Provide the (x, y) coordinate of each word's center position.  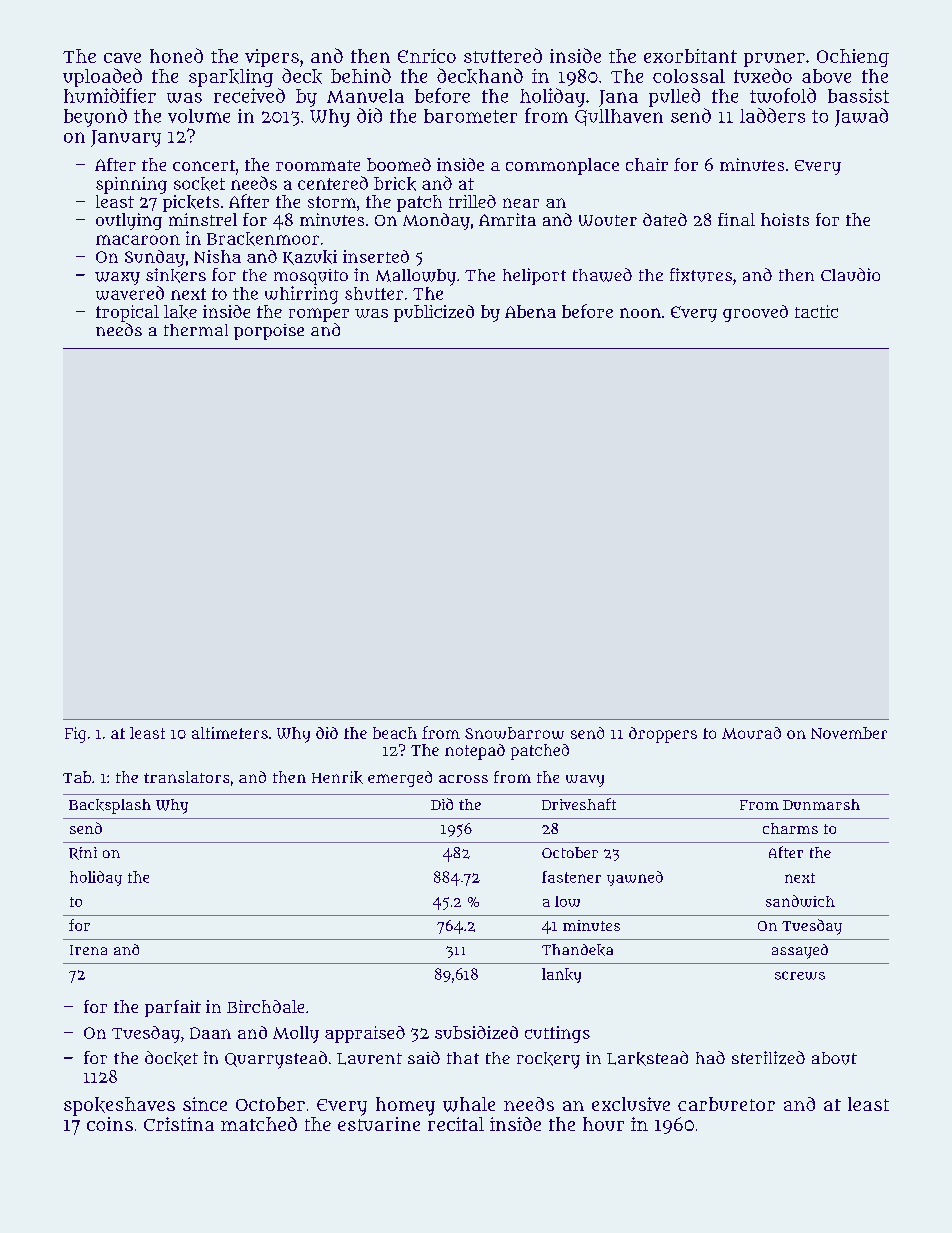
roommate (318, 165)
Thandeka (577, 950)
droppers (663, 735)
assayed (800, 951)
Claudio (850, 274)
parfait (173, 1008)
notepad (475, 752)
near (521, 203)
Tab (77, 777)
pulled (674, 97)
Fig (75, 735)
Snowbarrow (514, 733)
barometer (470, 116)
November (849, 733)
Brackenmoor (263, 239)
